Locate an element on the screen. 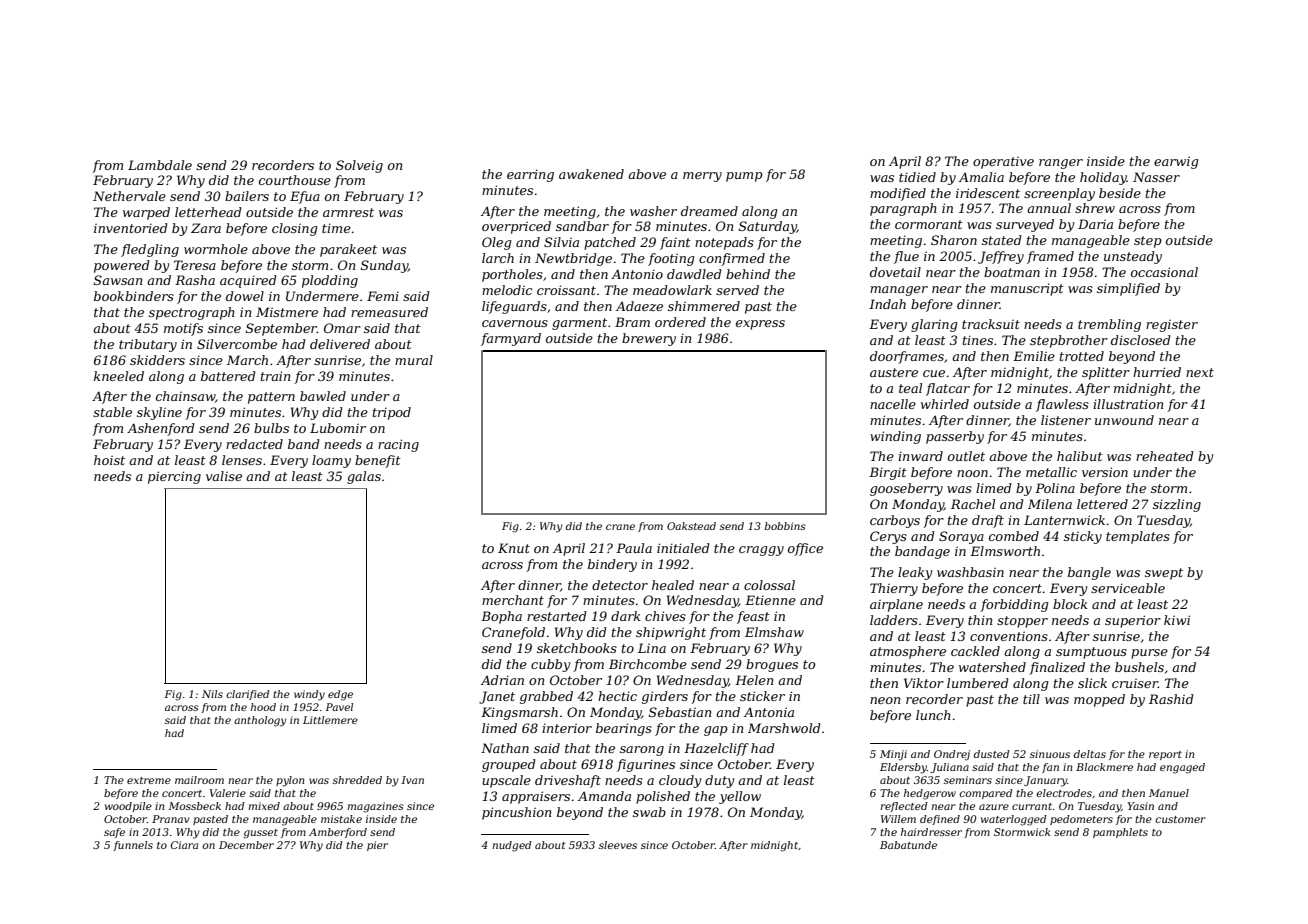 The image size is (1308, 924). cruiser is located at coordinates (1135, 683).
